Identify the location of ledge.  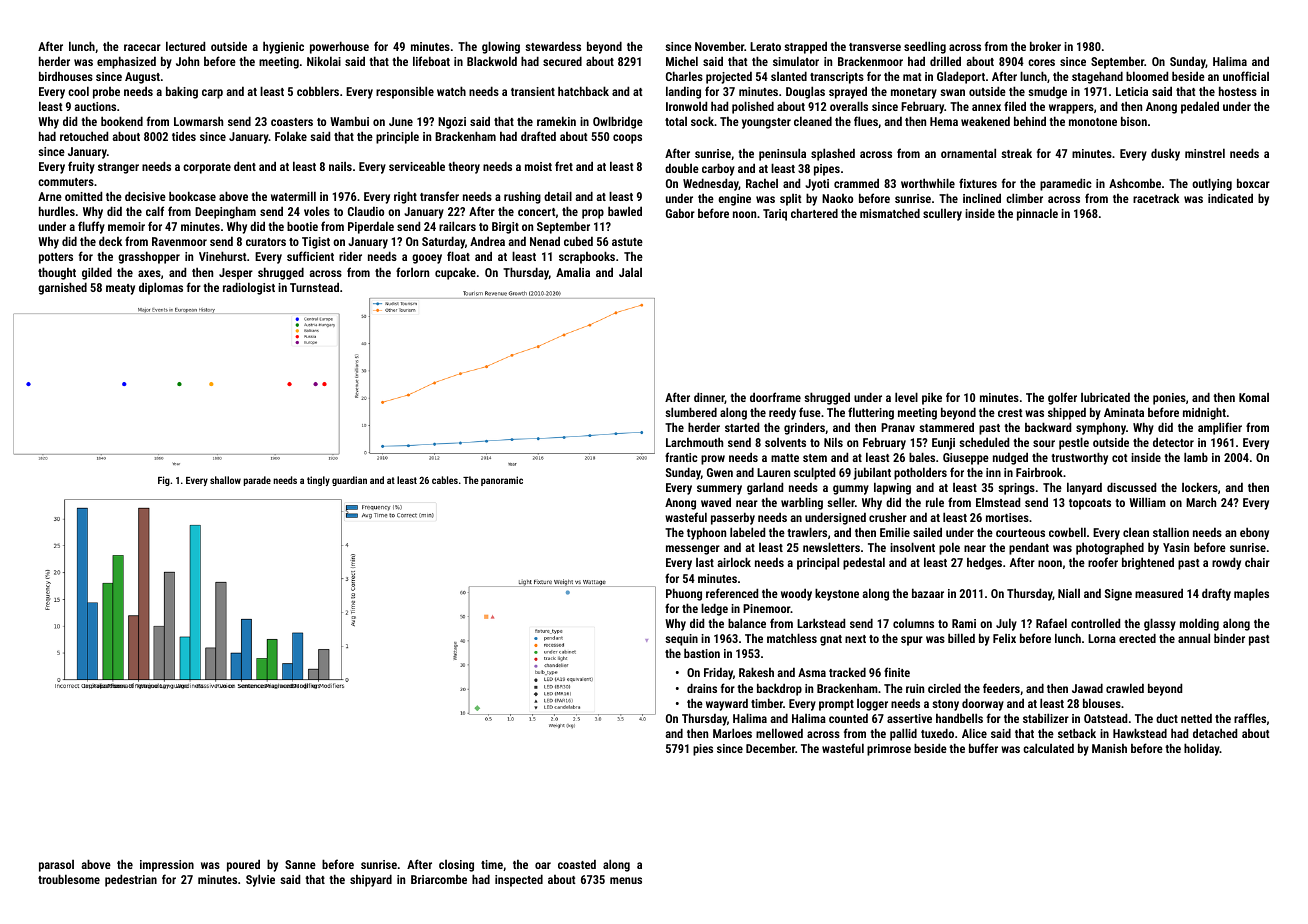
(714, 609).
